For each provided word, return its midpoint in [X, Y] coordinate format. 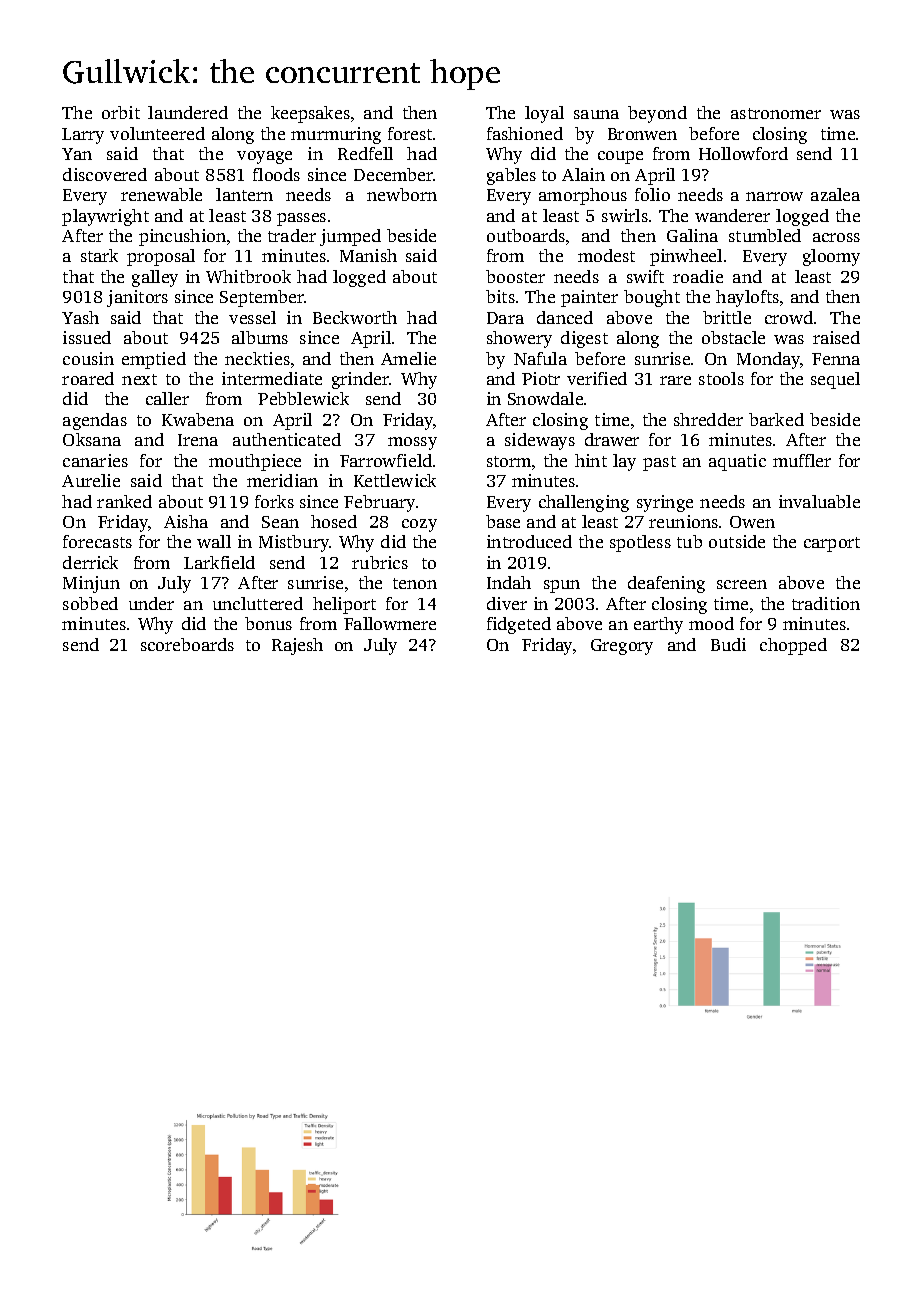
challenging [584, 503]
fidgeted [519, 625]
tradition [826, 603]
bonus [268, 623]
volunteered [157, 133]
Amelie [408, 358]
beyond [657, 114]
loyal [544, 114]
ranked [124, 501]
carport [832, 544]
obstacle [733, 337]
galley [155, 278]
